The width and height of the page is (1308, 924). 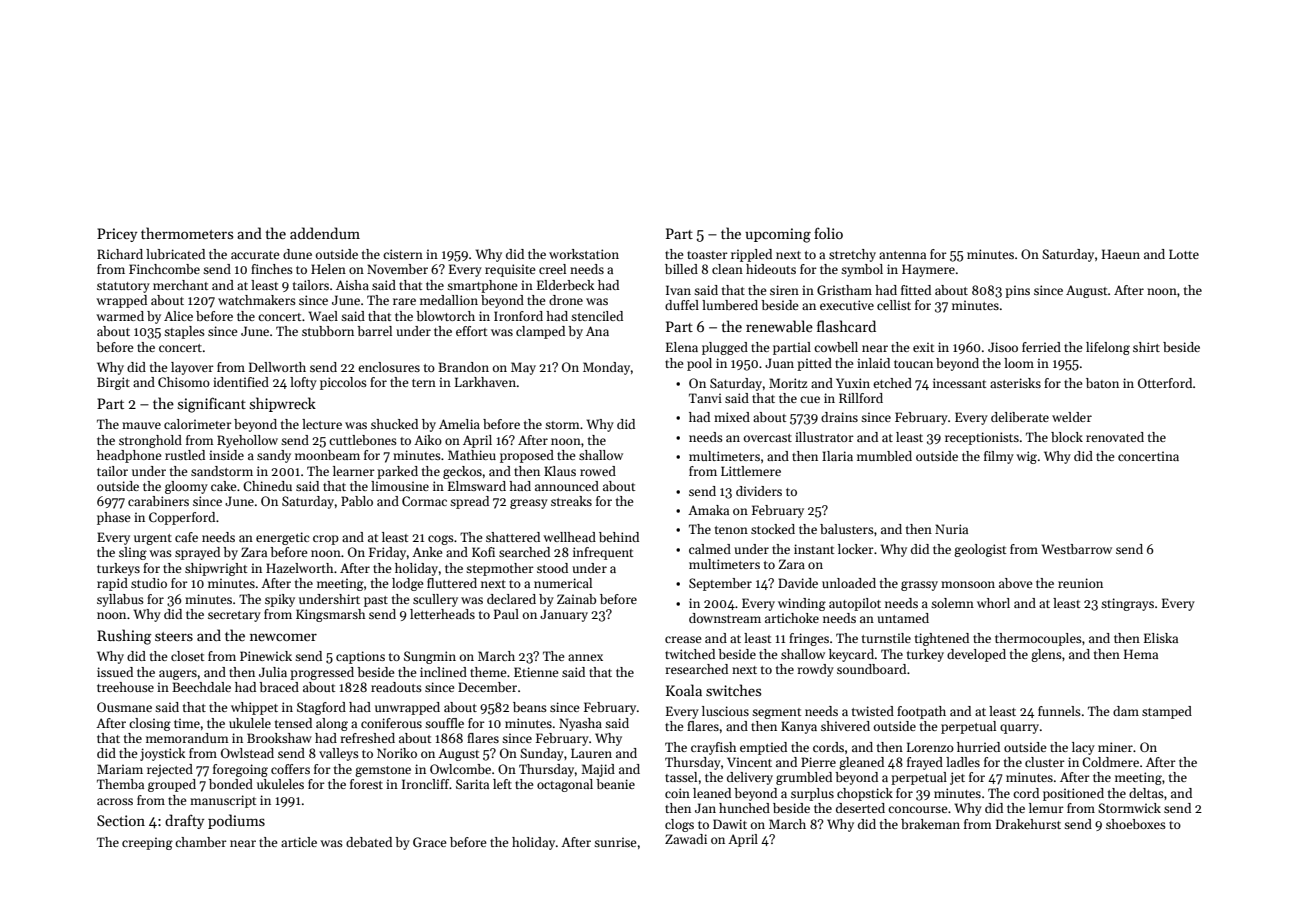 I want to click on folio, so click(x=828, y=233).
